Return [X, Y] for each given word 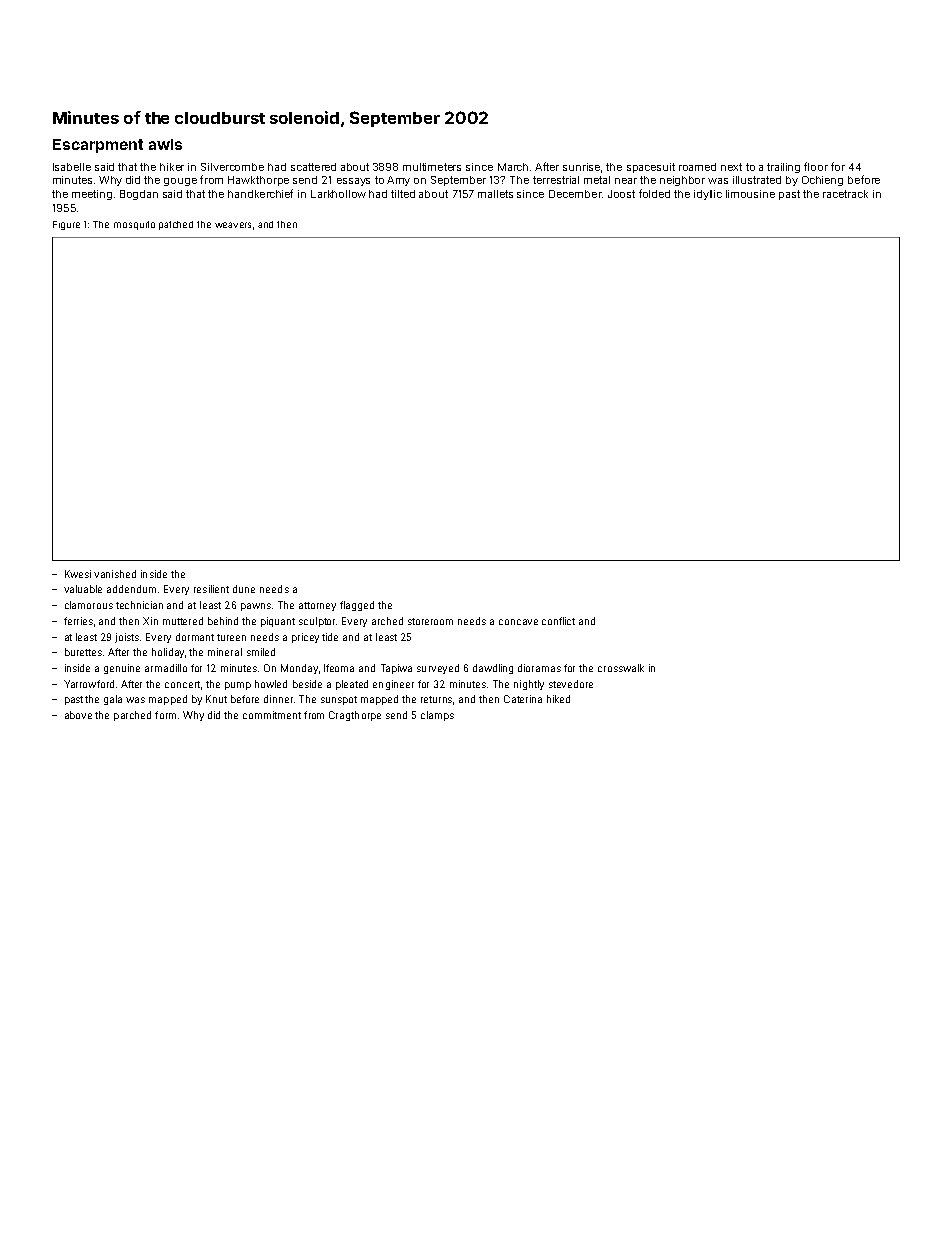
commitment [272, 715]
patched [176, 225]
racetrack [845, 194]
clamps [437, 716]
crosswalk [621, 668]
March [513, 167]
